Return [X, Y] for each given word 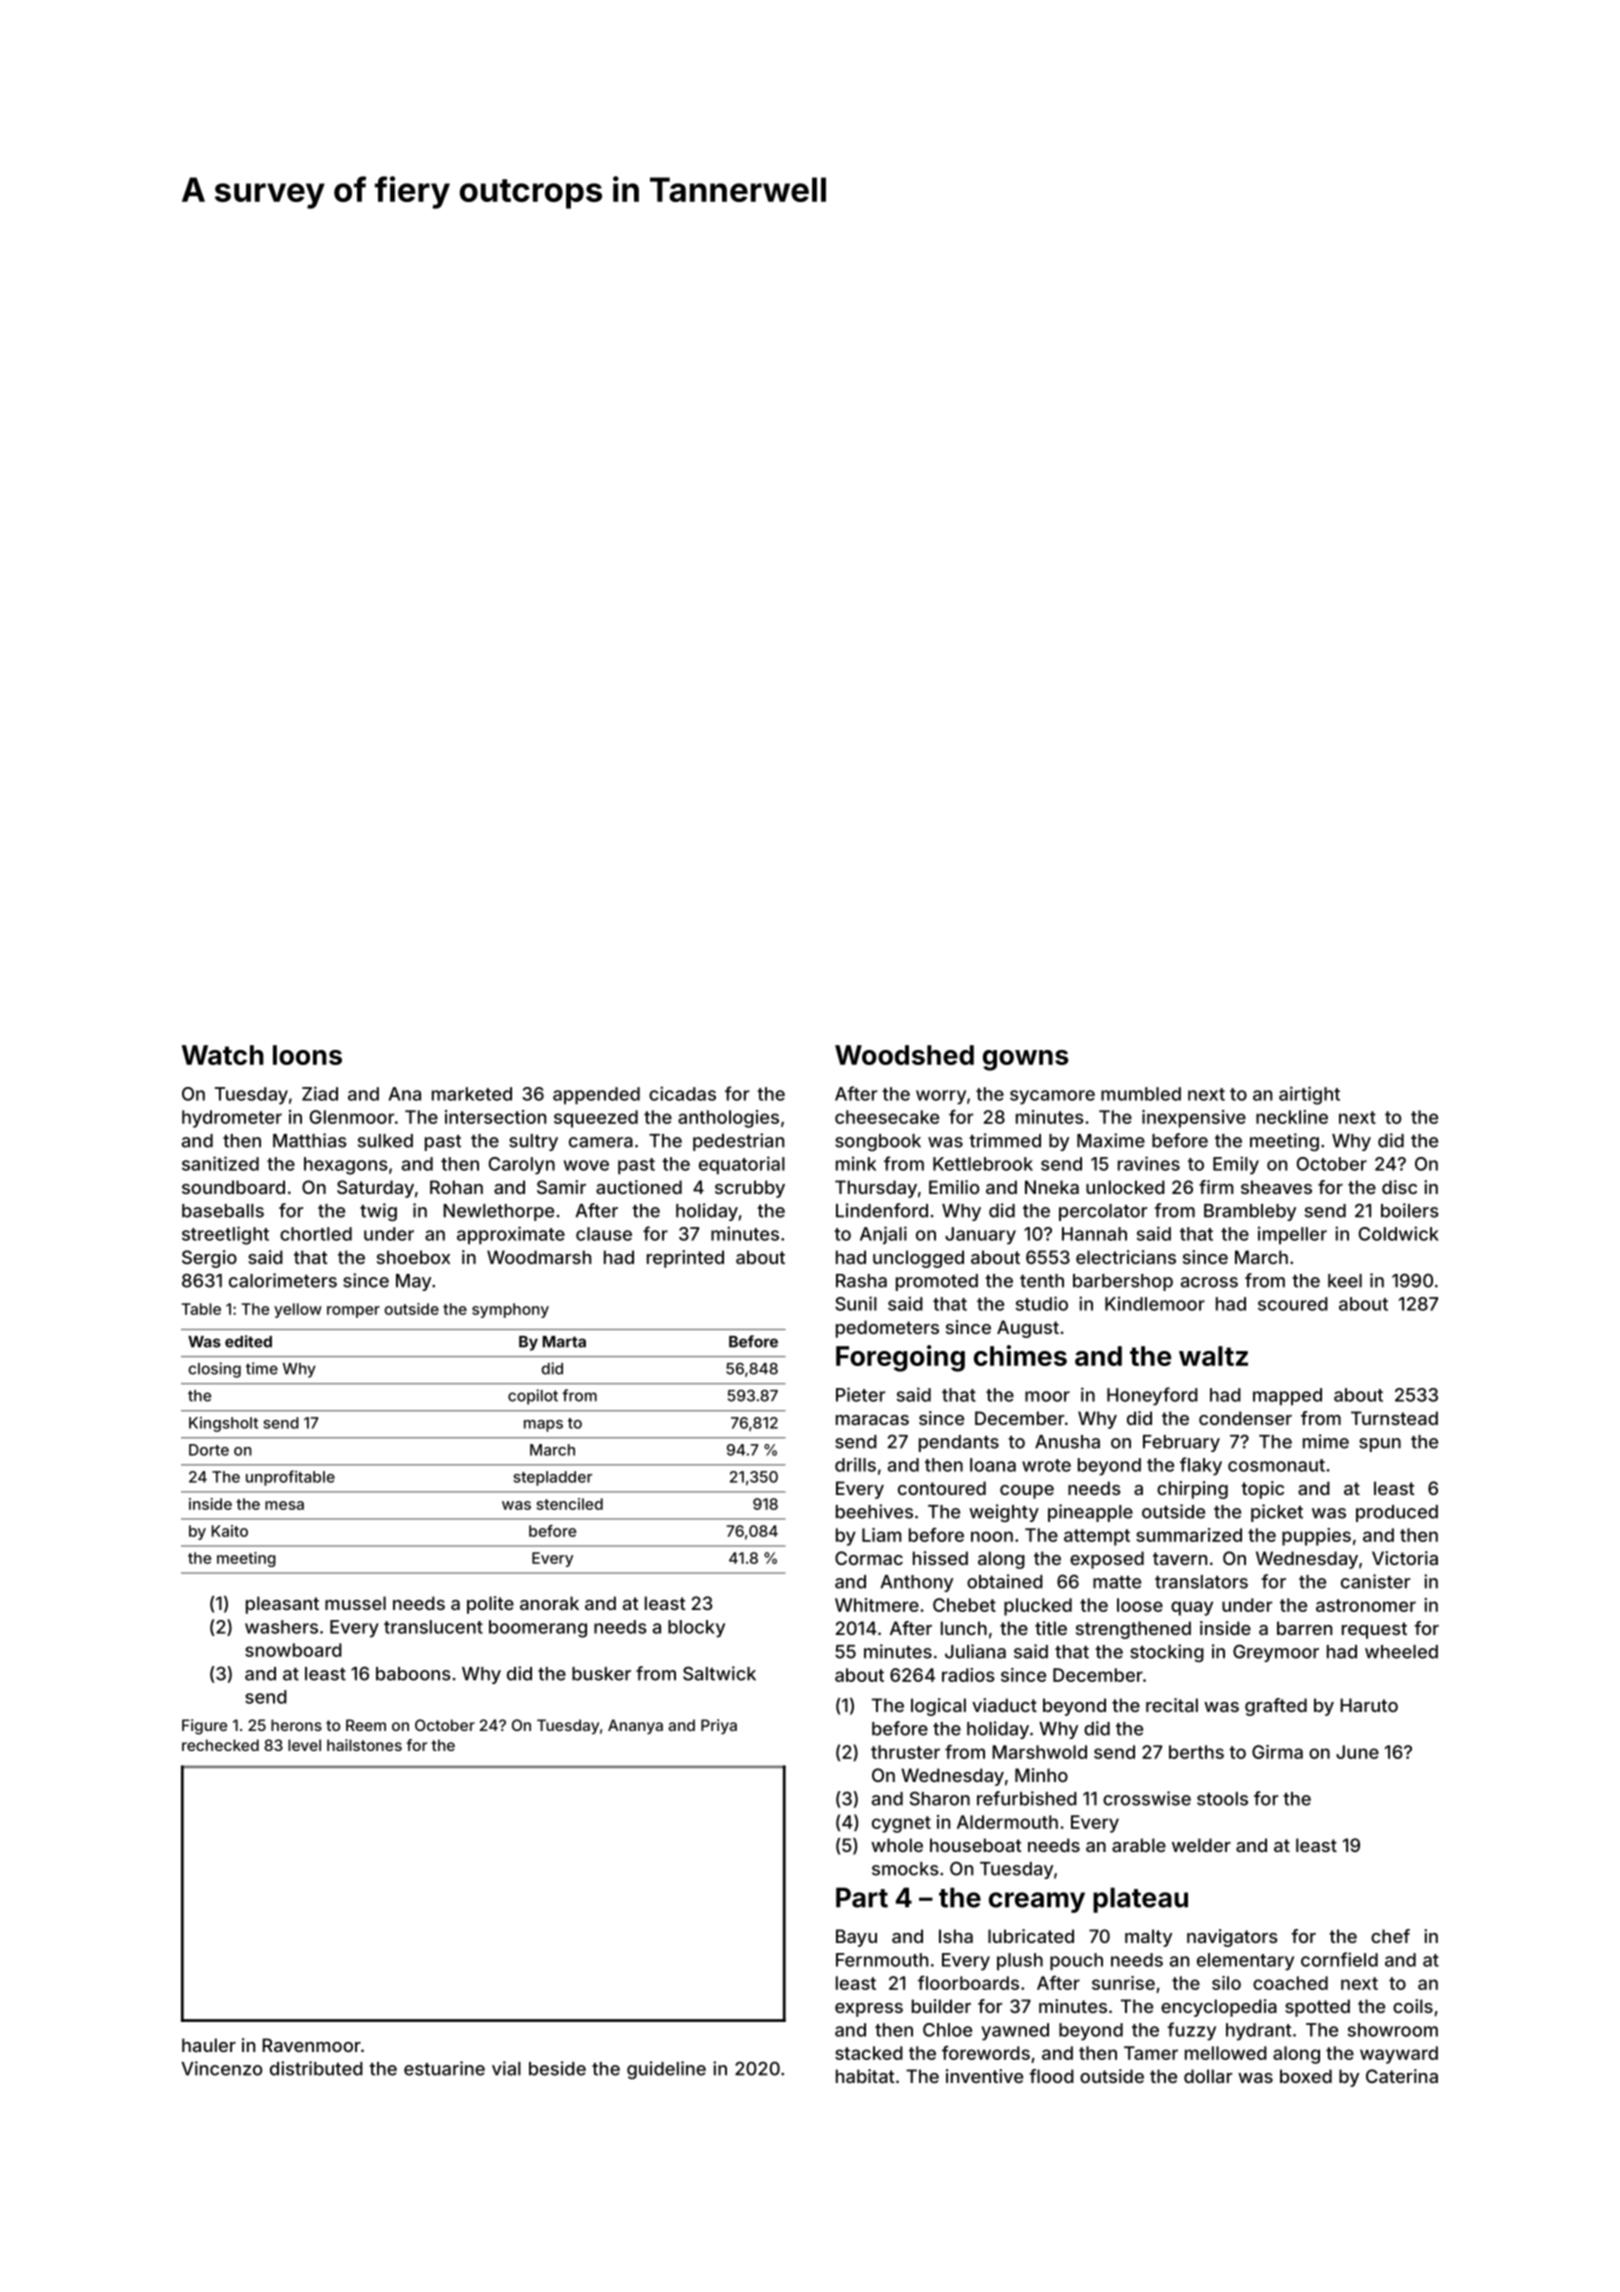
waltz [1213, 1356]
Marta [564, 1342]
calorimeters [283, 1280]
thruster [905, 1752]
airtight [1309, 1095]
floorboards [968, 1983]
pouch [1076, 1962]
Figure [204, 1727]
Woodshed [904, 1055]
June [1357, 1752]
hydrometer [232, 1119]
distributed [316, 2068]
